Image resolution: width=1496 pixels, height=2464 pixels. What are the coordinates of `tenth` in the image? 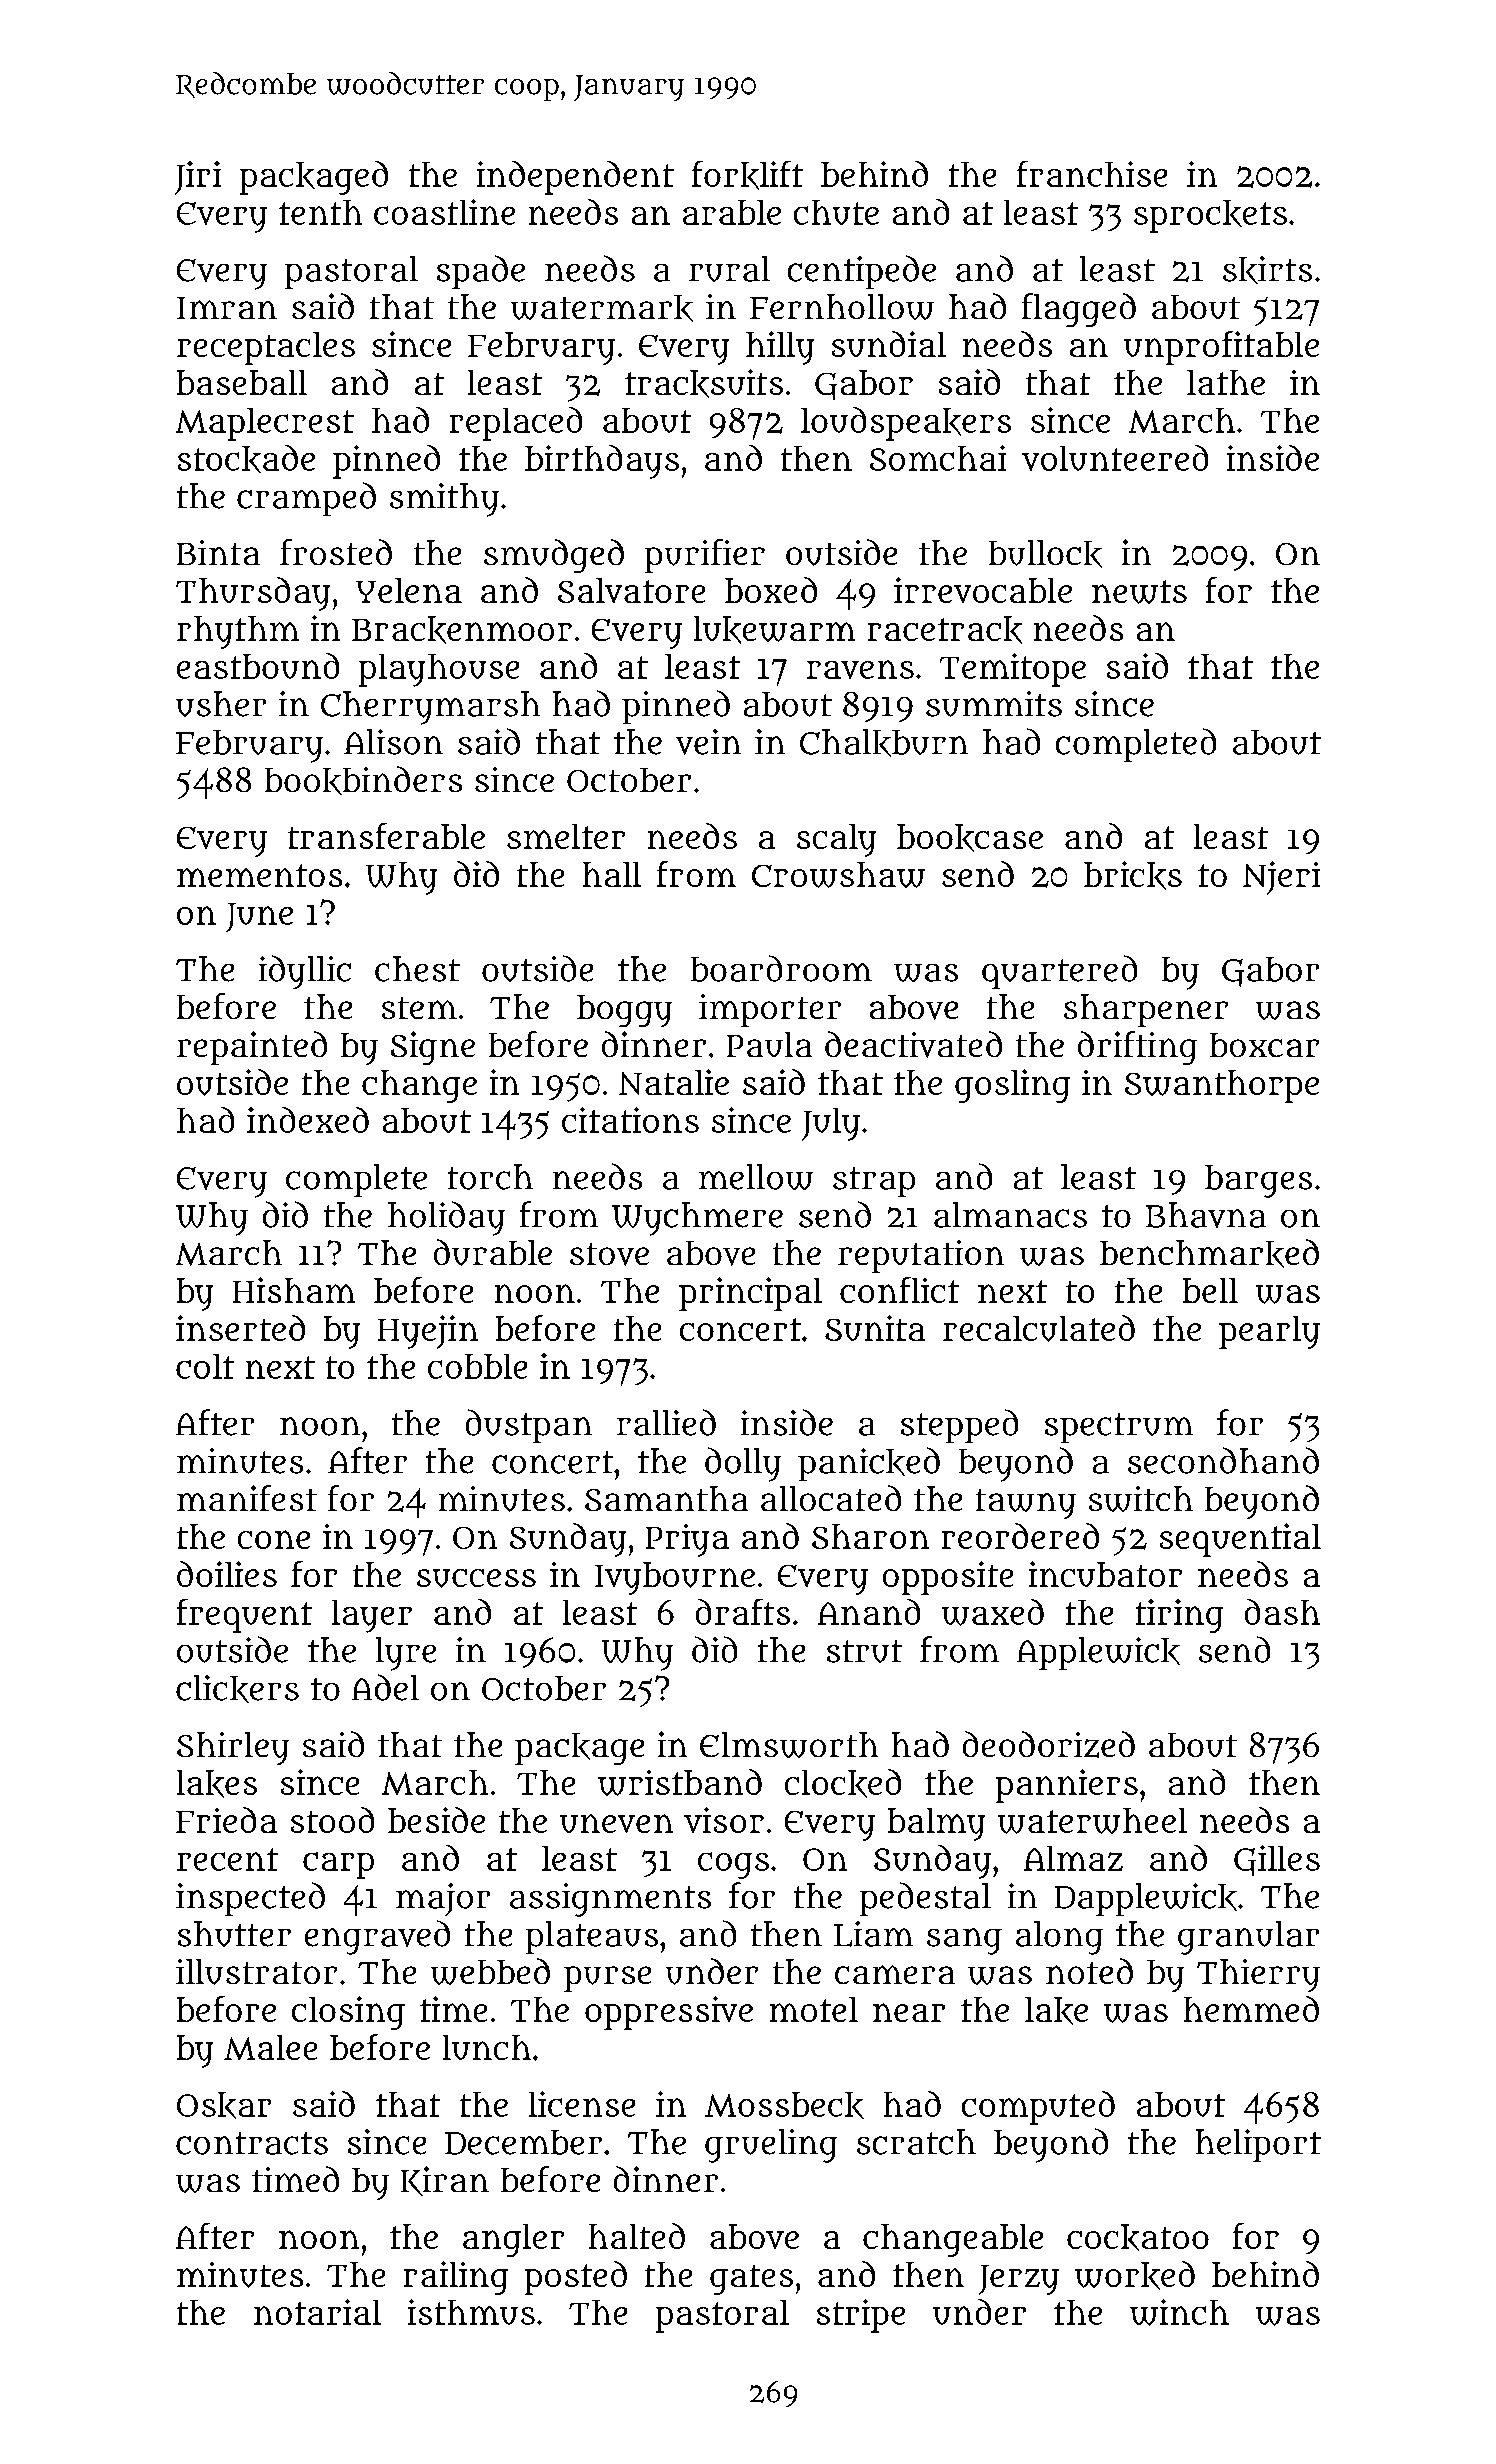 It's located at (320, 212).
